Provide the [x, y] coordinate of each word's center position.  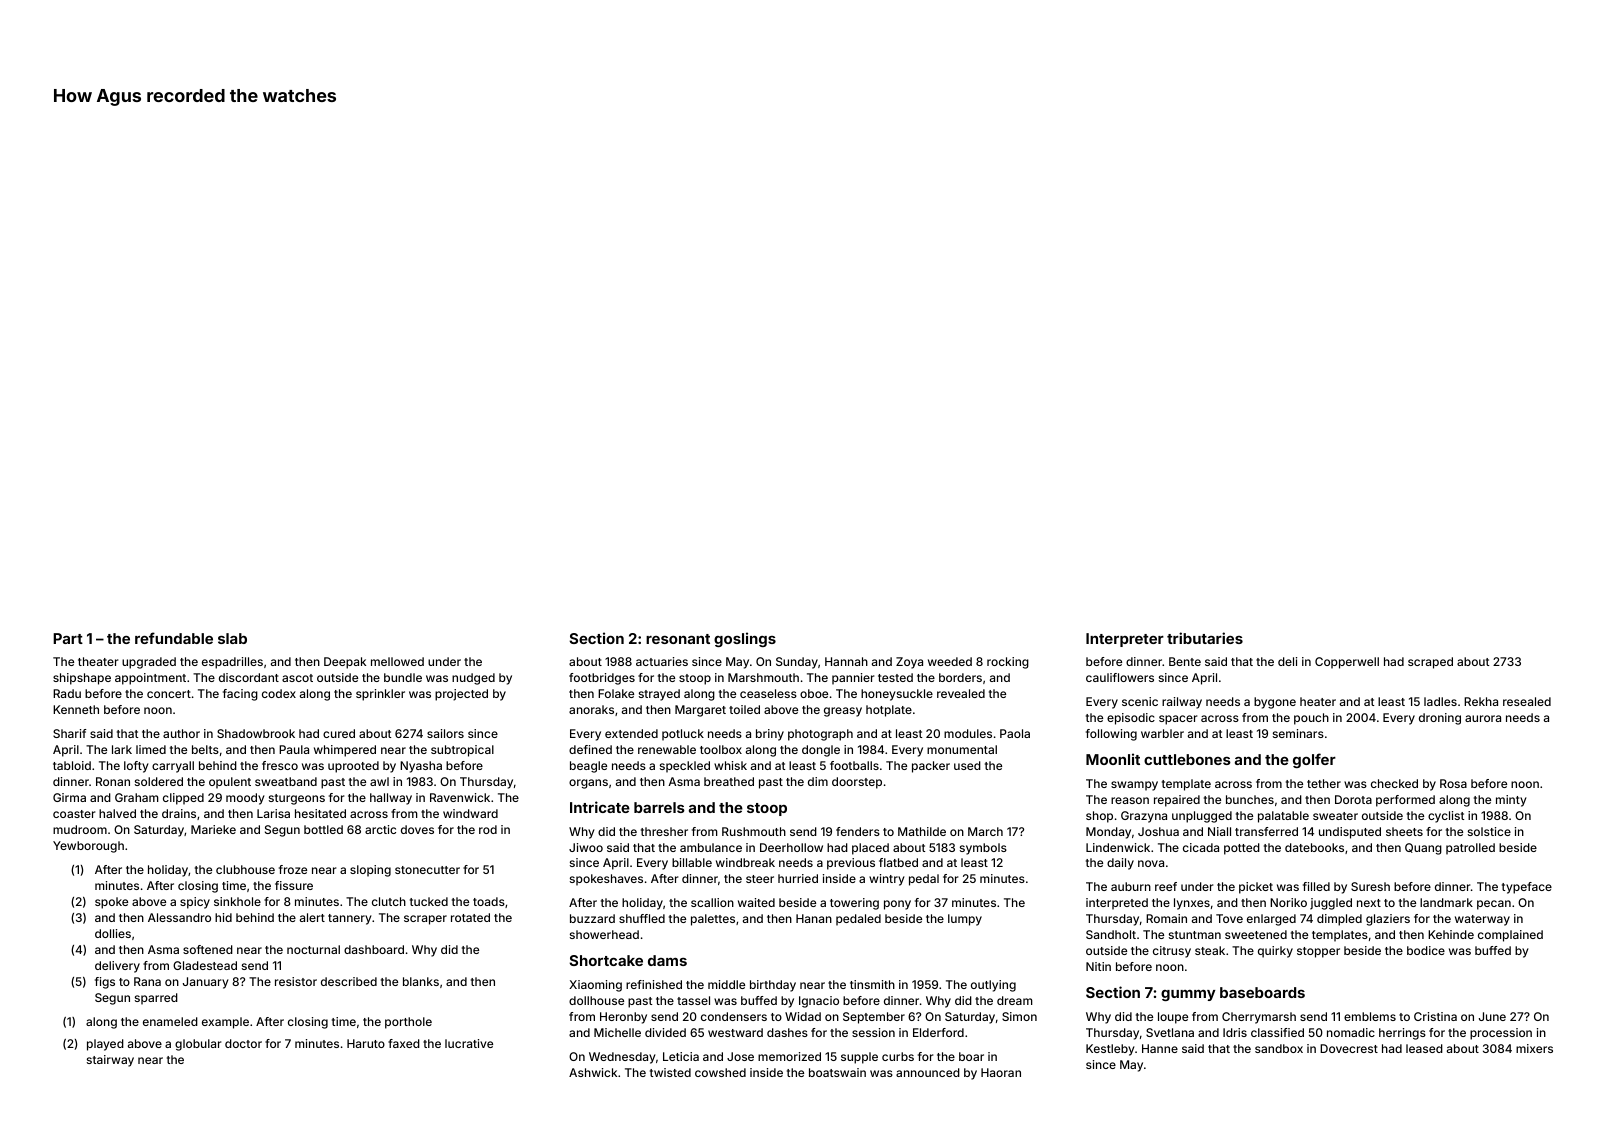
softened [208, 949]
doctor [243, 1043]
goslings [745, 639]
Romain [1166, 918]
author [181, 733]
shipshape [82, 679]
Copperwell [1347, 663]
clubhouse [245, 869]
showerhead [604, 934]
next [1369, 903]
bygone [1275, 703]
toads [489, 901]
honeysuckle [897, 695]
